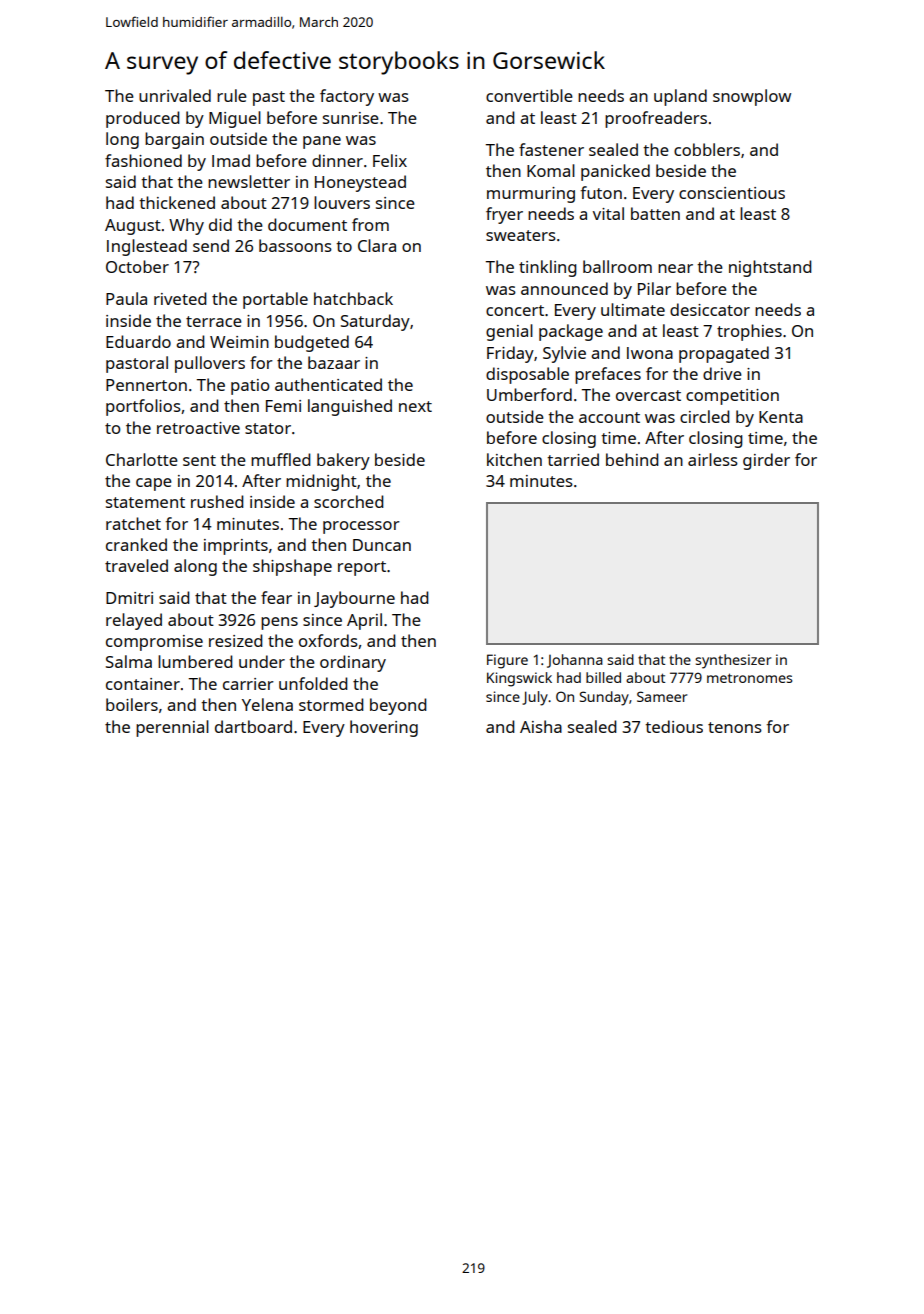 This screenshot has height=1314, width=924. I want to click on produced, so click(143, 119).
